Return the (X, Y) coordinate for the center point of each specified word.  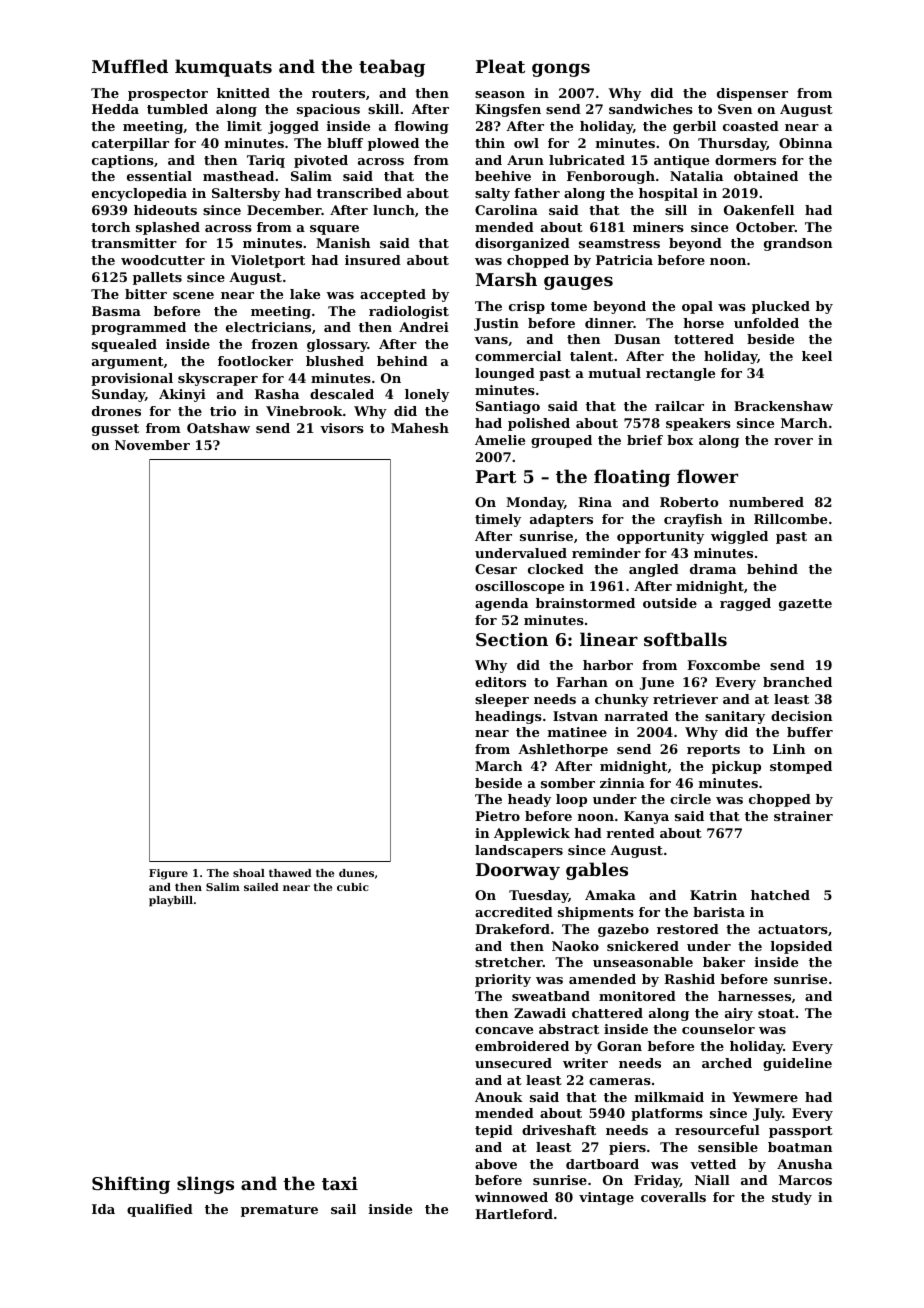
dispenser (752, 94)
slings (205, 1185)
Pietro (497, 816)
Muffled (130, 66)
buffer (810, 732)
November (152, 445)
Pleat (500, 66)
